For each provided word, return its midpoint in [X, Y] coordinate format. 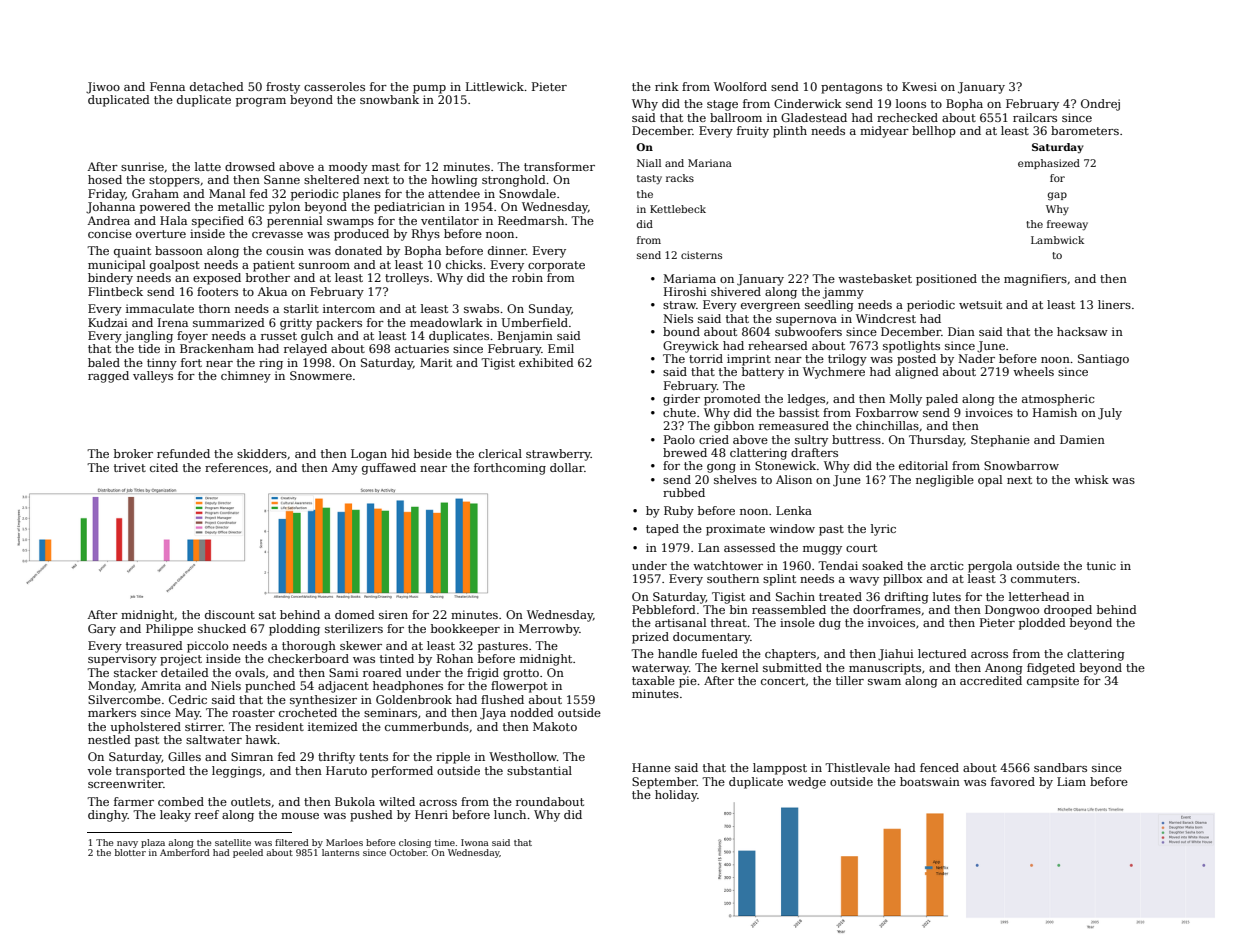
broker [133, 453]
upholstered [146, 728]
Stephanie [1000, 441]
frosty [283, 88]
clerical [500, 453]
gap [1057, 196]
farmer [134, 801]
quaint [132, 252]
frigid [483, 674]
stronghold [514, 181]
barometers [1085, 130]
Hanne [651, 767]
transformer [559, 166]
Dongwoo [1012, 611]
